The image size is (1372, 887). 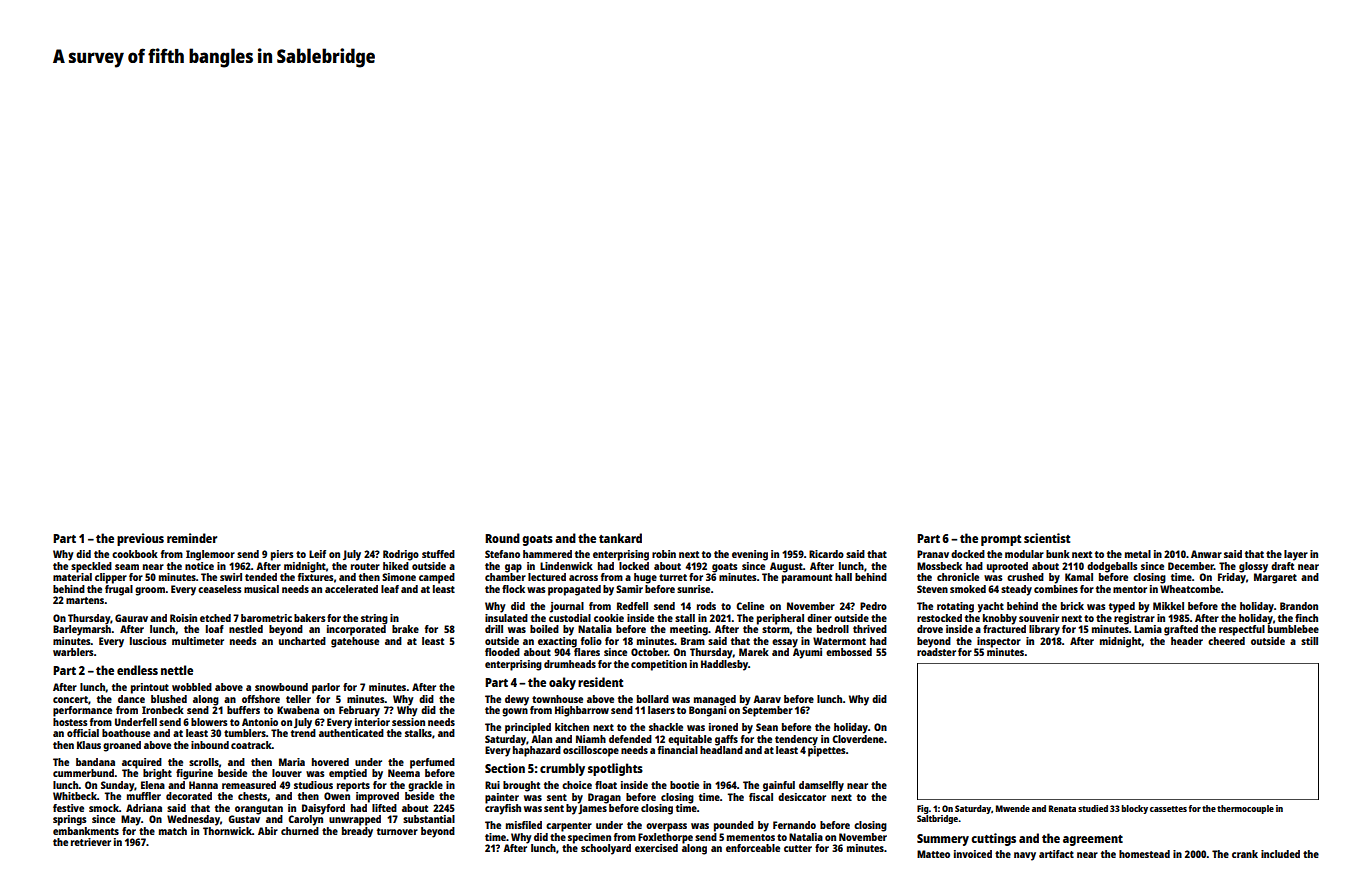 I want to click on September, so click(x=767, y=711).
